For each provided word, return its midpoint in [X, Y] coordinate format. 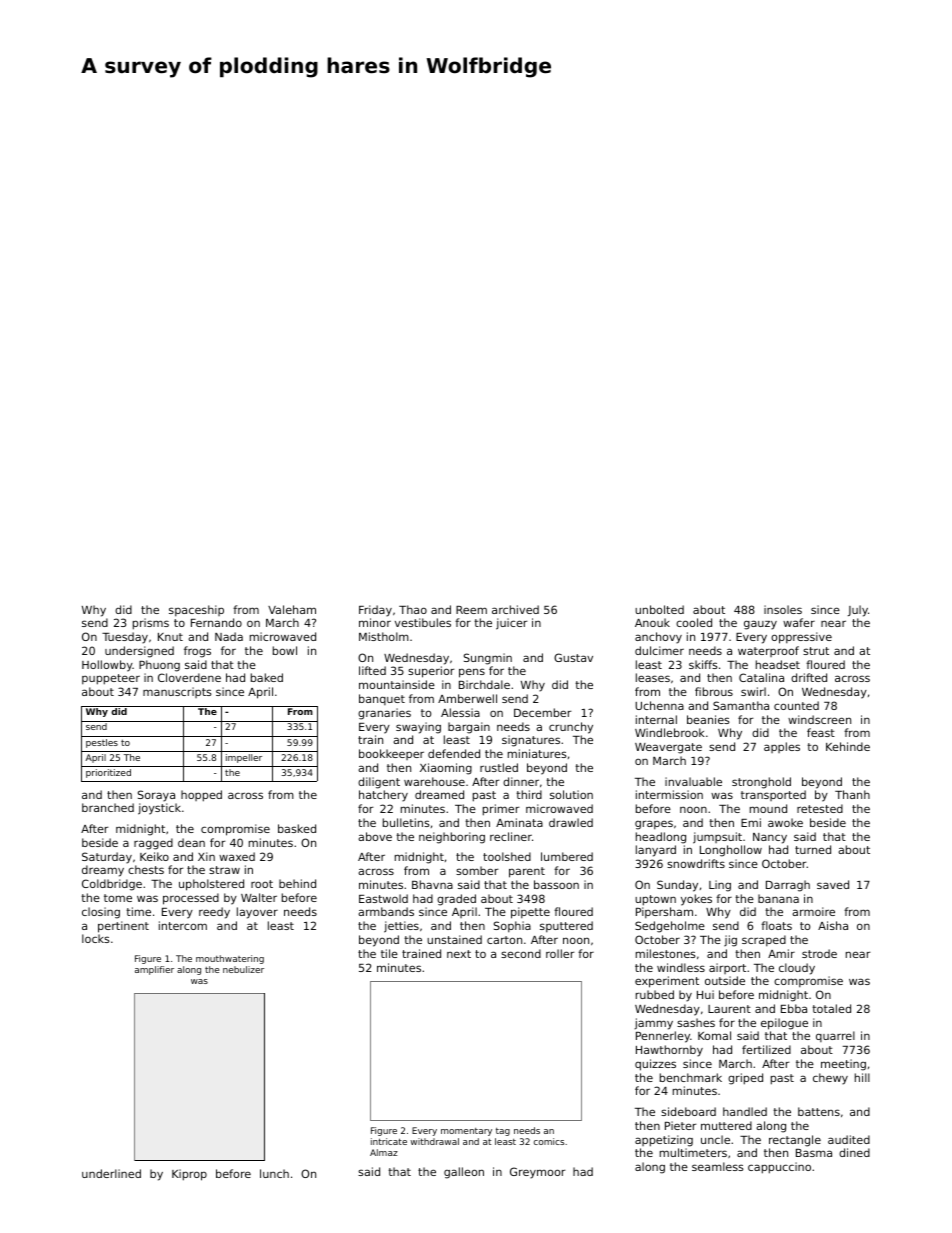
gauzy [760, 625]
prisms [151, 624]
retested [820, 808]
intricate [389, 1141]
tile [389, 953]
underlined [111, 1173]
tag [503, 1132]
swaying [418, 728]
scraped [764, 940]
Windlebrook [670, 732]
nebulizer [243, 969]
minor [375, 622]
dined [854, 1152]
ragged [153, 844]
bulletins [406, 822]
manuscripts [177, 692]
